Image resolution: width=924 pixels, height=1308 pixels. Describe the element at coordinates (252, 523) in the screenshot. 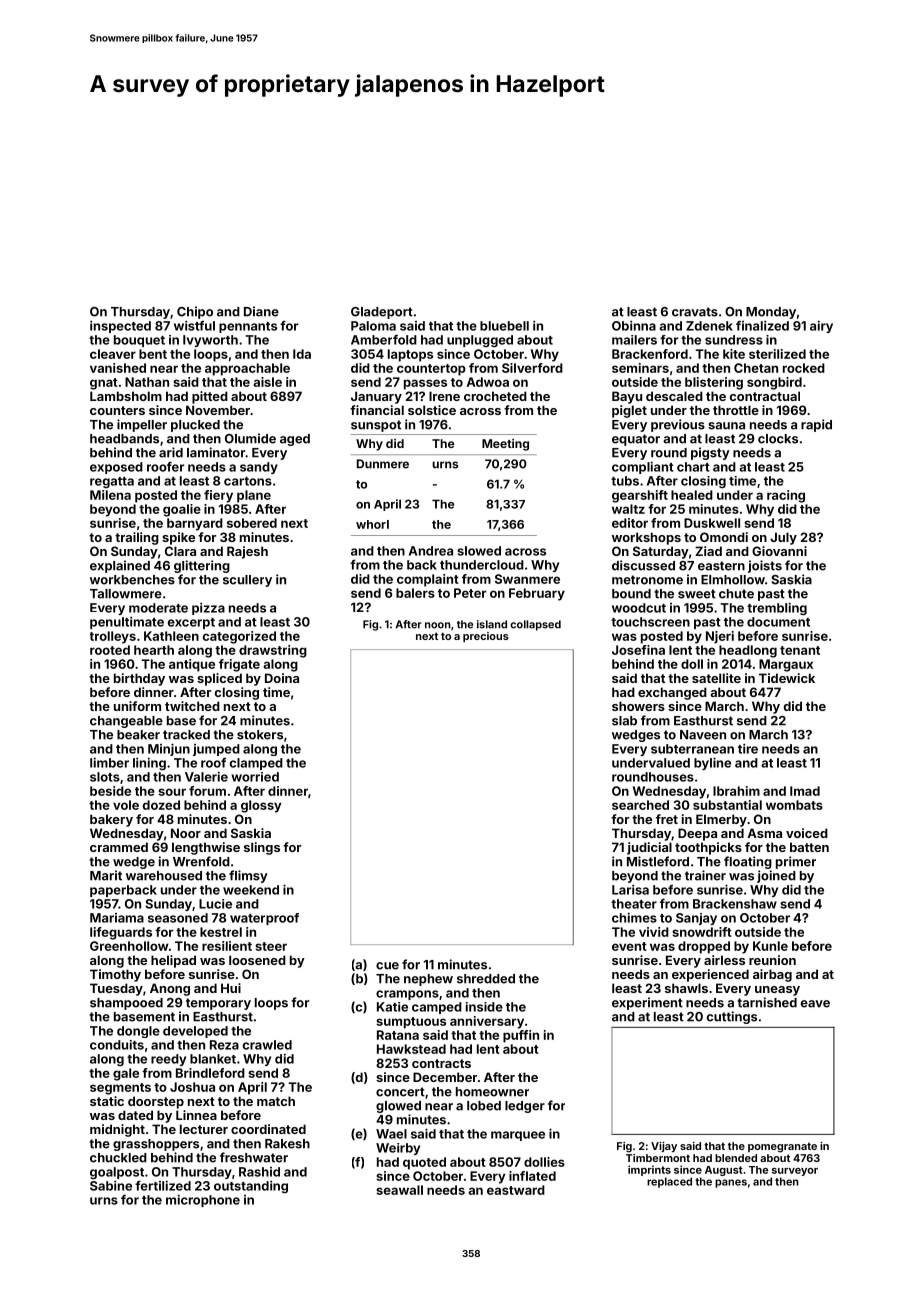

I see `sobered` at that location.
